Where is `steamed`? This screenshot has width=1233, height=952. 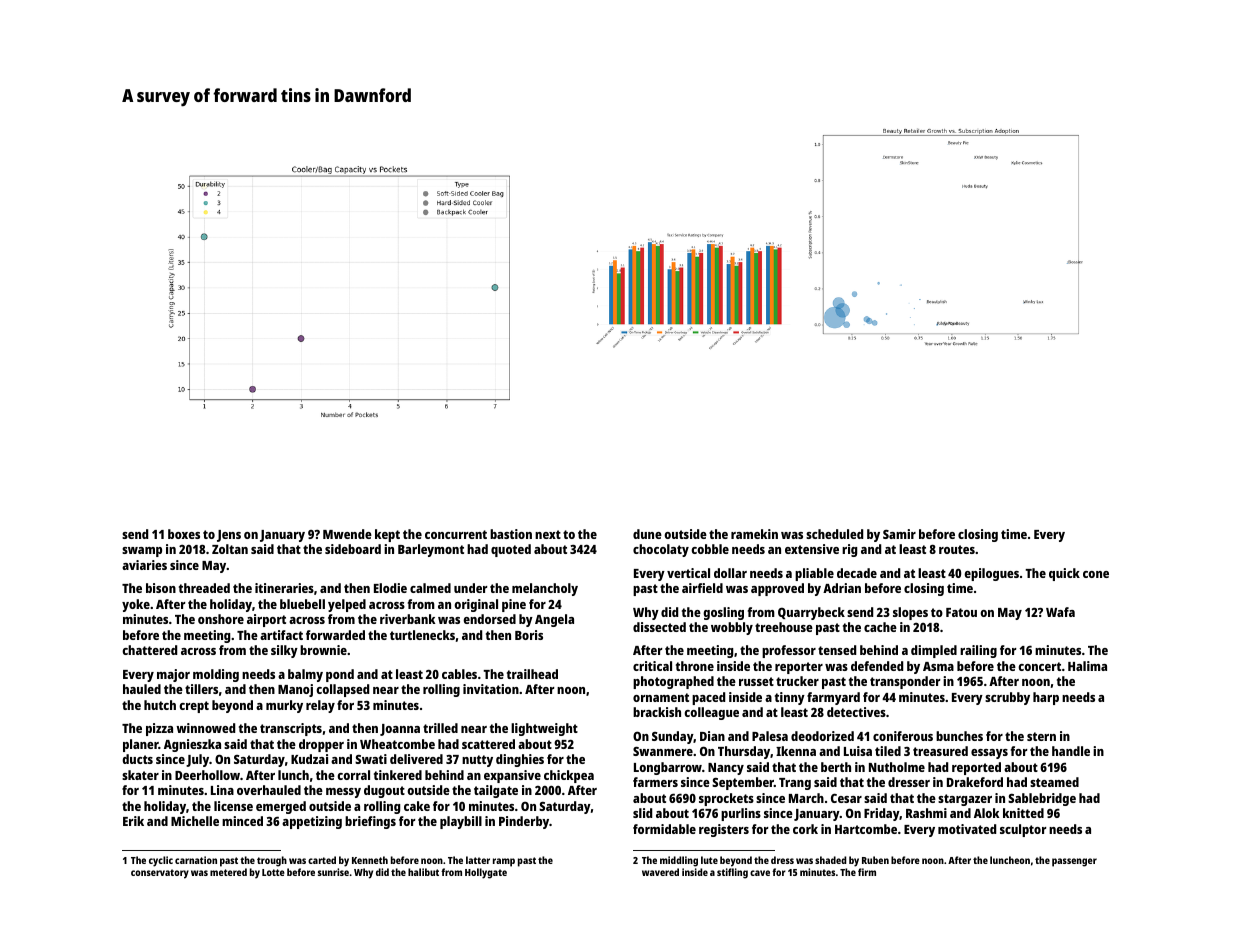 steamed is located at coordinates (1054, 782).
